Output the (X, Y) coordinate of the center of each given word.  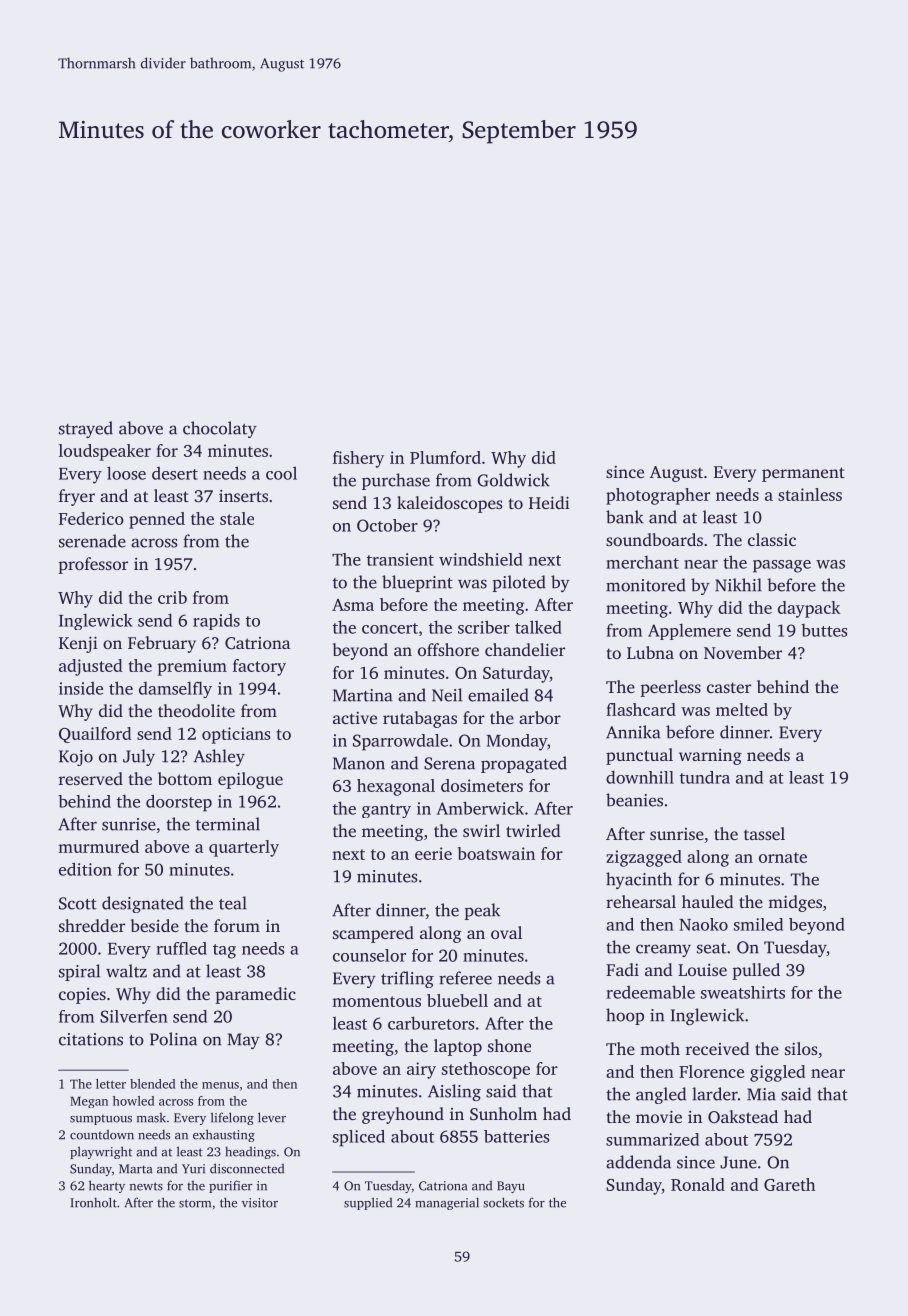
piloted (519, 583)
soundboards (654, 539)
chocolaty (220, 429)
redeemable (650, 992)
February (162, 644)
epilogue (250, 780)
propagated (524, 764)
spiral (79, 972)
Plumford (445, 457)
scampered (373, 934)
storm (195, 1203)
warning (710, 757)
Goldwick (513, 480)
